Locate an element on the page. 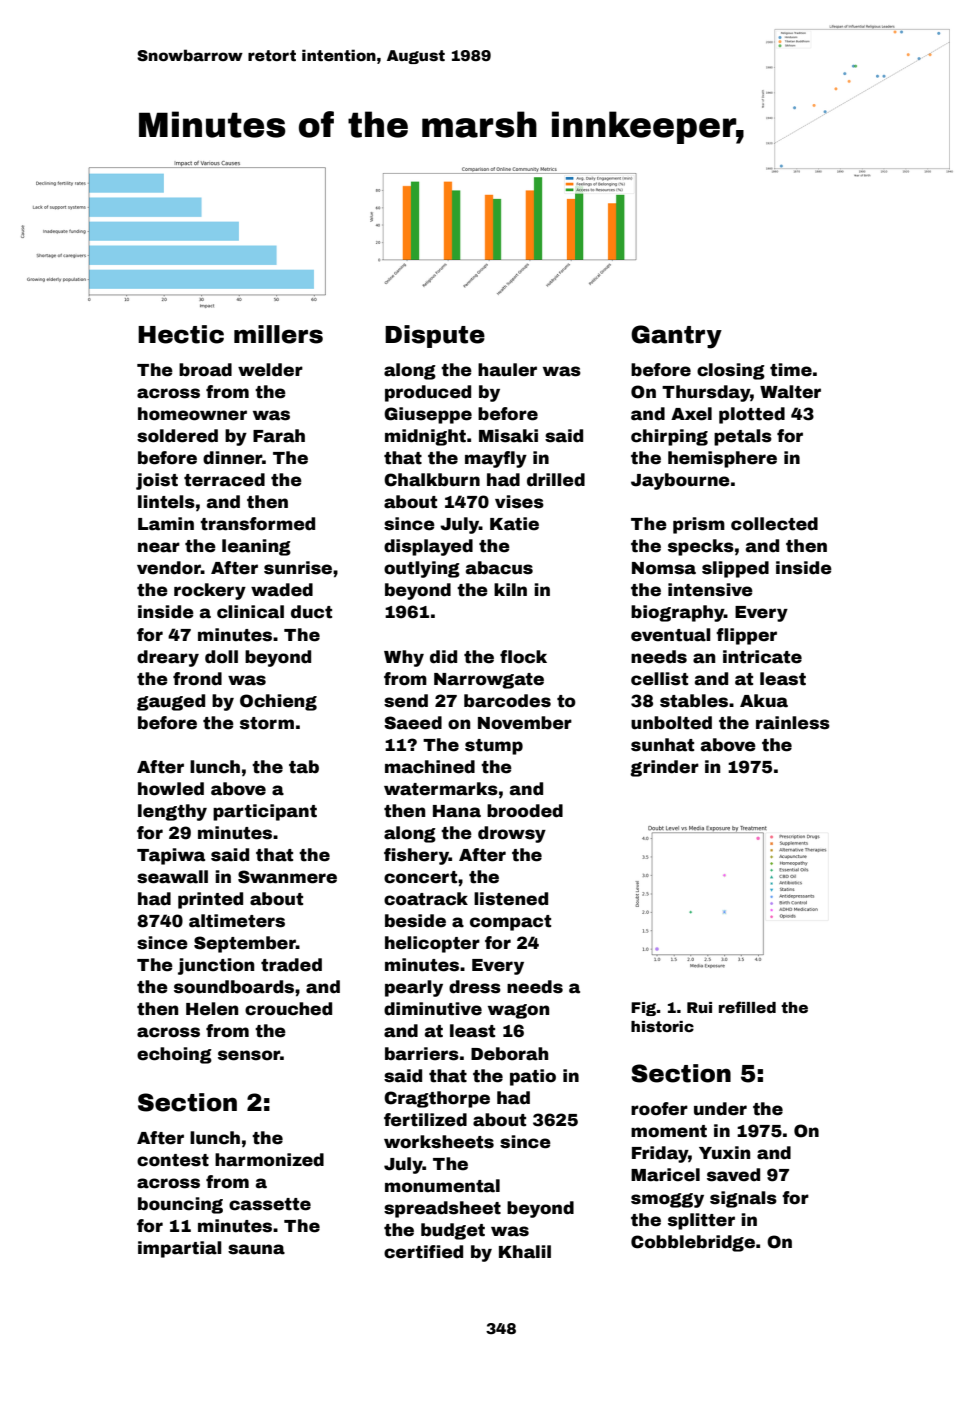 The height and width of the image is (1408, 972). outlying is located at coordinates (422, 569).
